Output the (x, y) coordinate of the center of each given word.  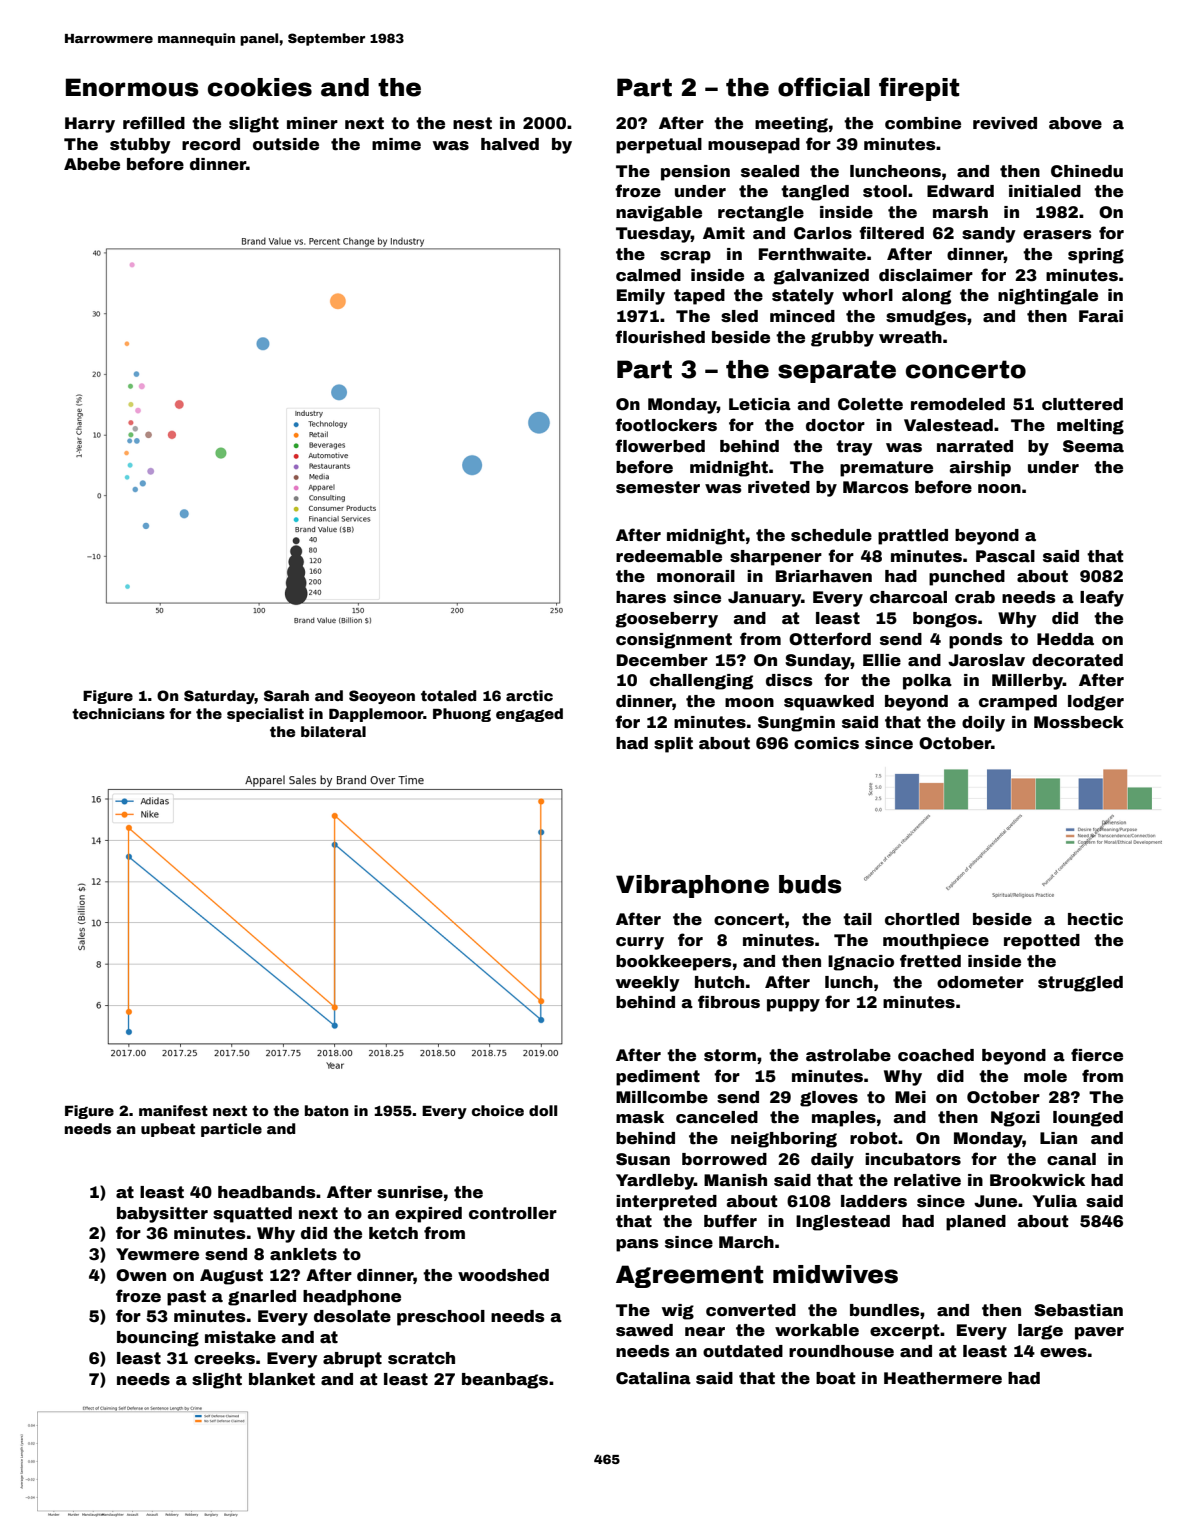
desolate (352, 1316)
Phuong (462, 715)
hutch (719, 982)
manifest (173, 1110)
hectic (1095, 919)
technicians (118, 713)
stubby (140, 146)
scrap (685, 257)
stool (885, 191)
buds (810, 884)
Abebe (92, 164)
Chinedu (1087, 171)
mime (396, 144)
